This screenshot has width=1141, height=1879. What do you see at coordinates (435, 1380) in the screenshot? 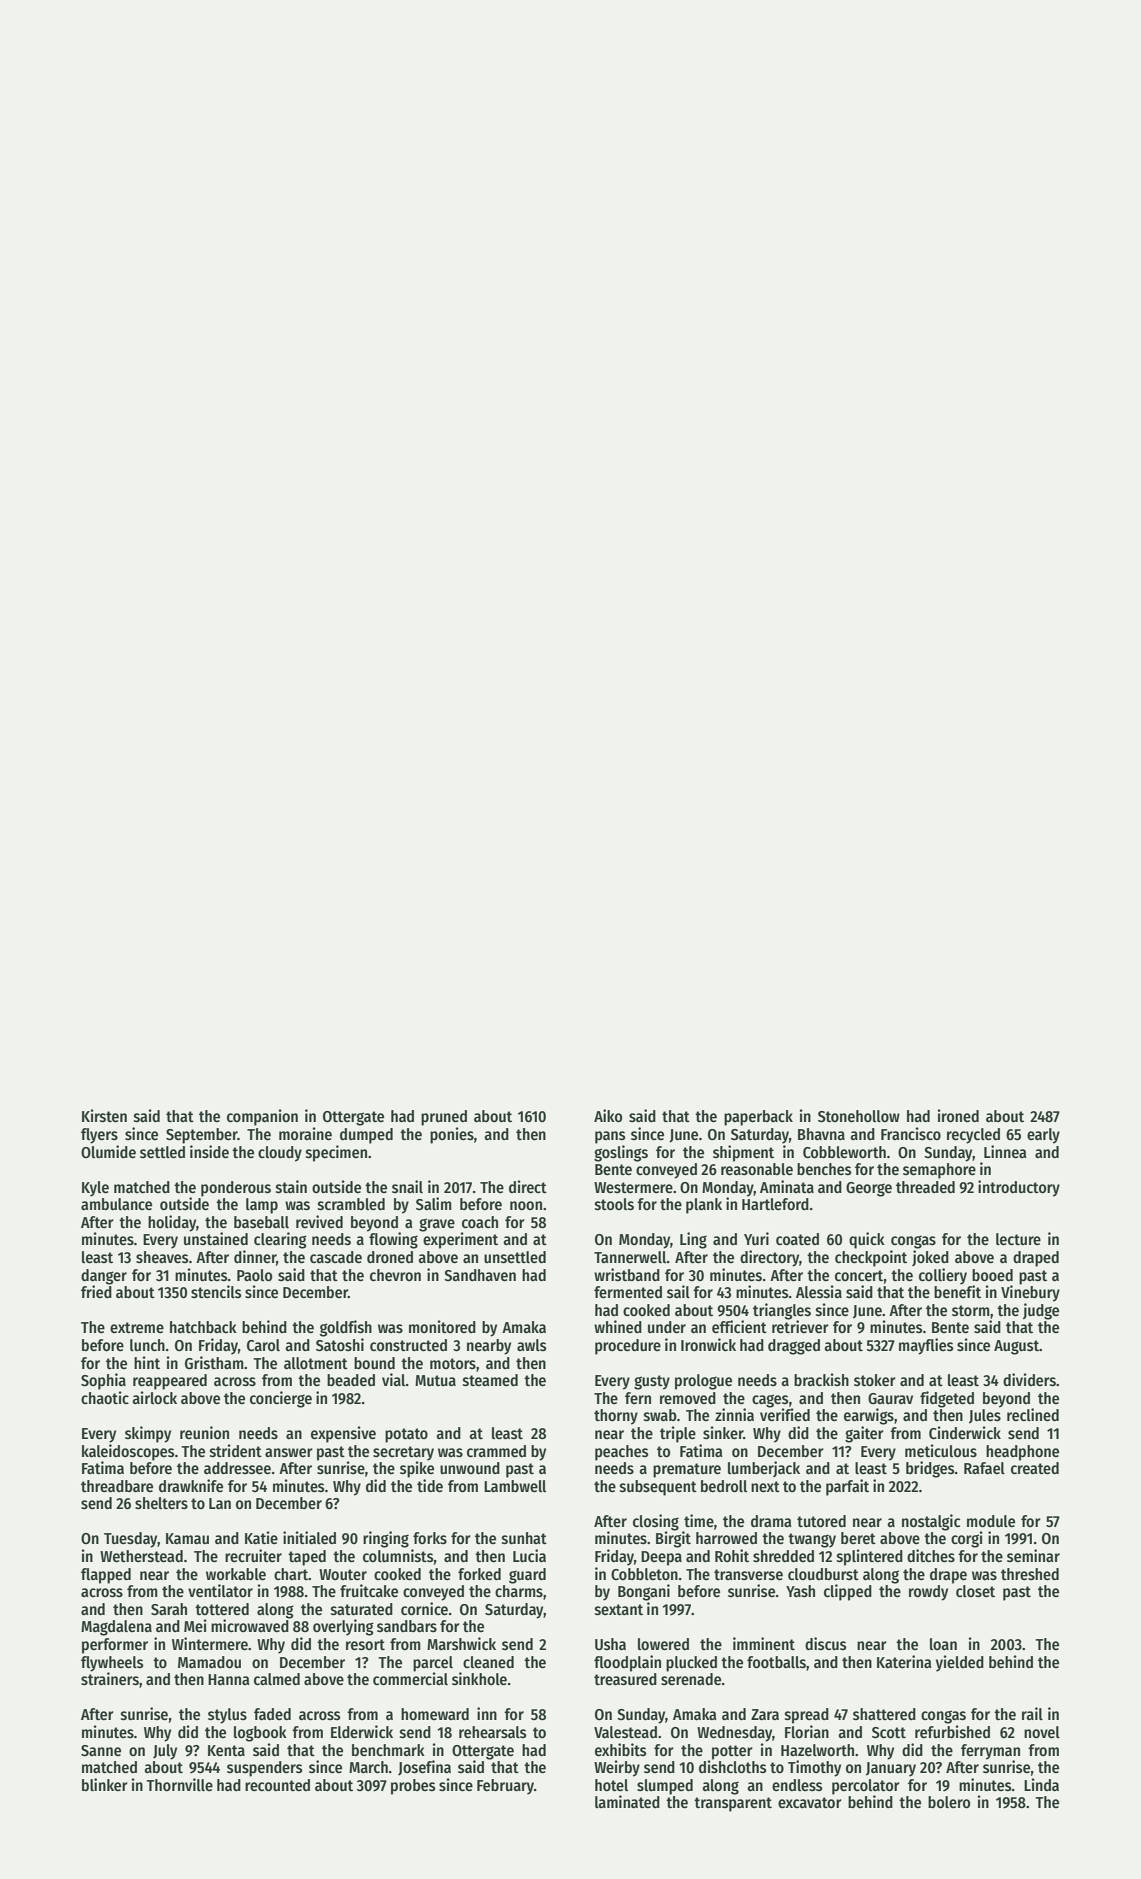
I see `Mutua` at bounding box center [435, 1380].
